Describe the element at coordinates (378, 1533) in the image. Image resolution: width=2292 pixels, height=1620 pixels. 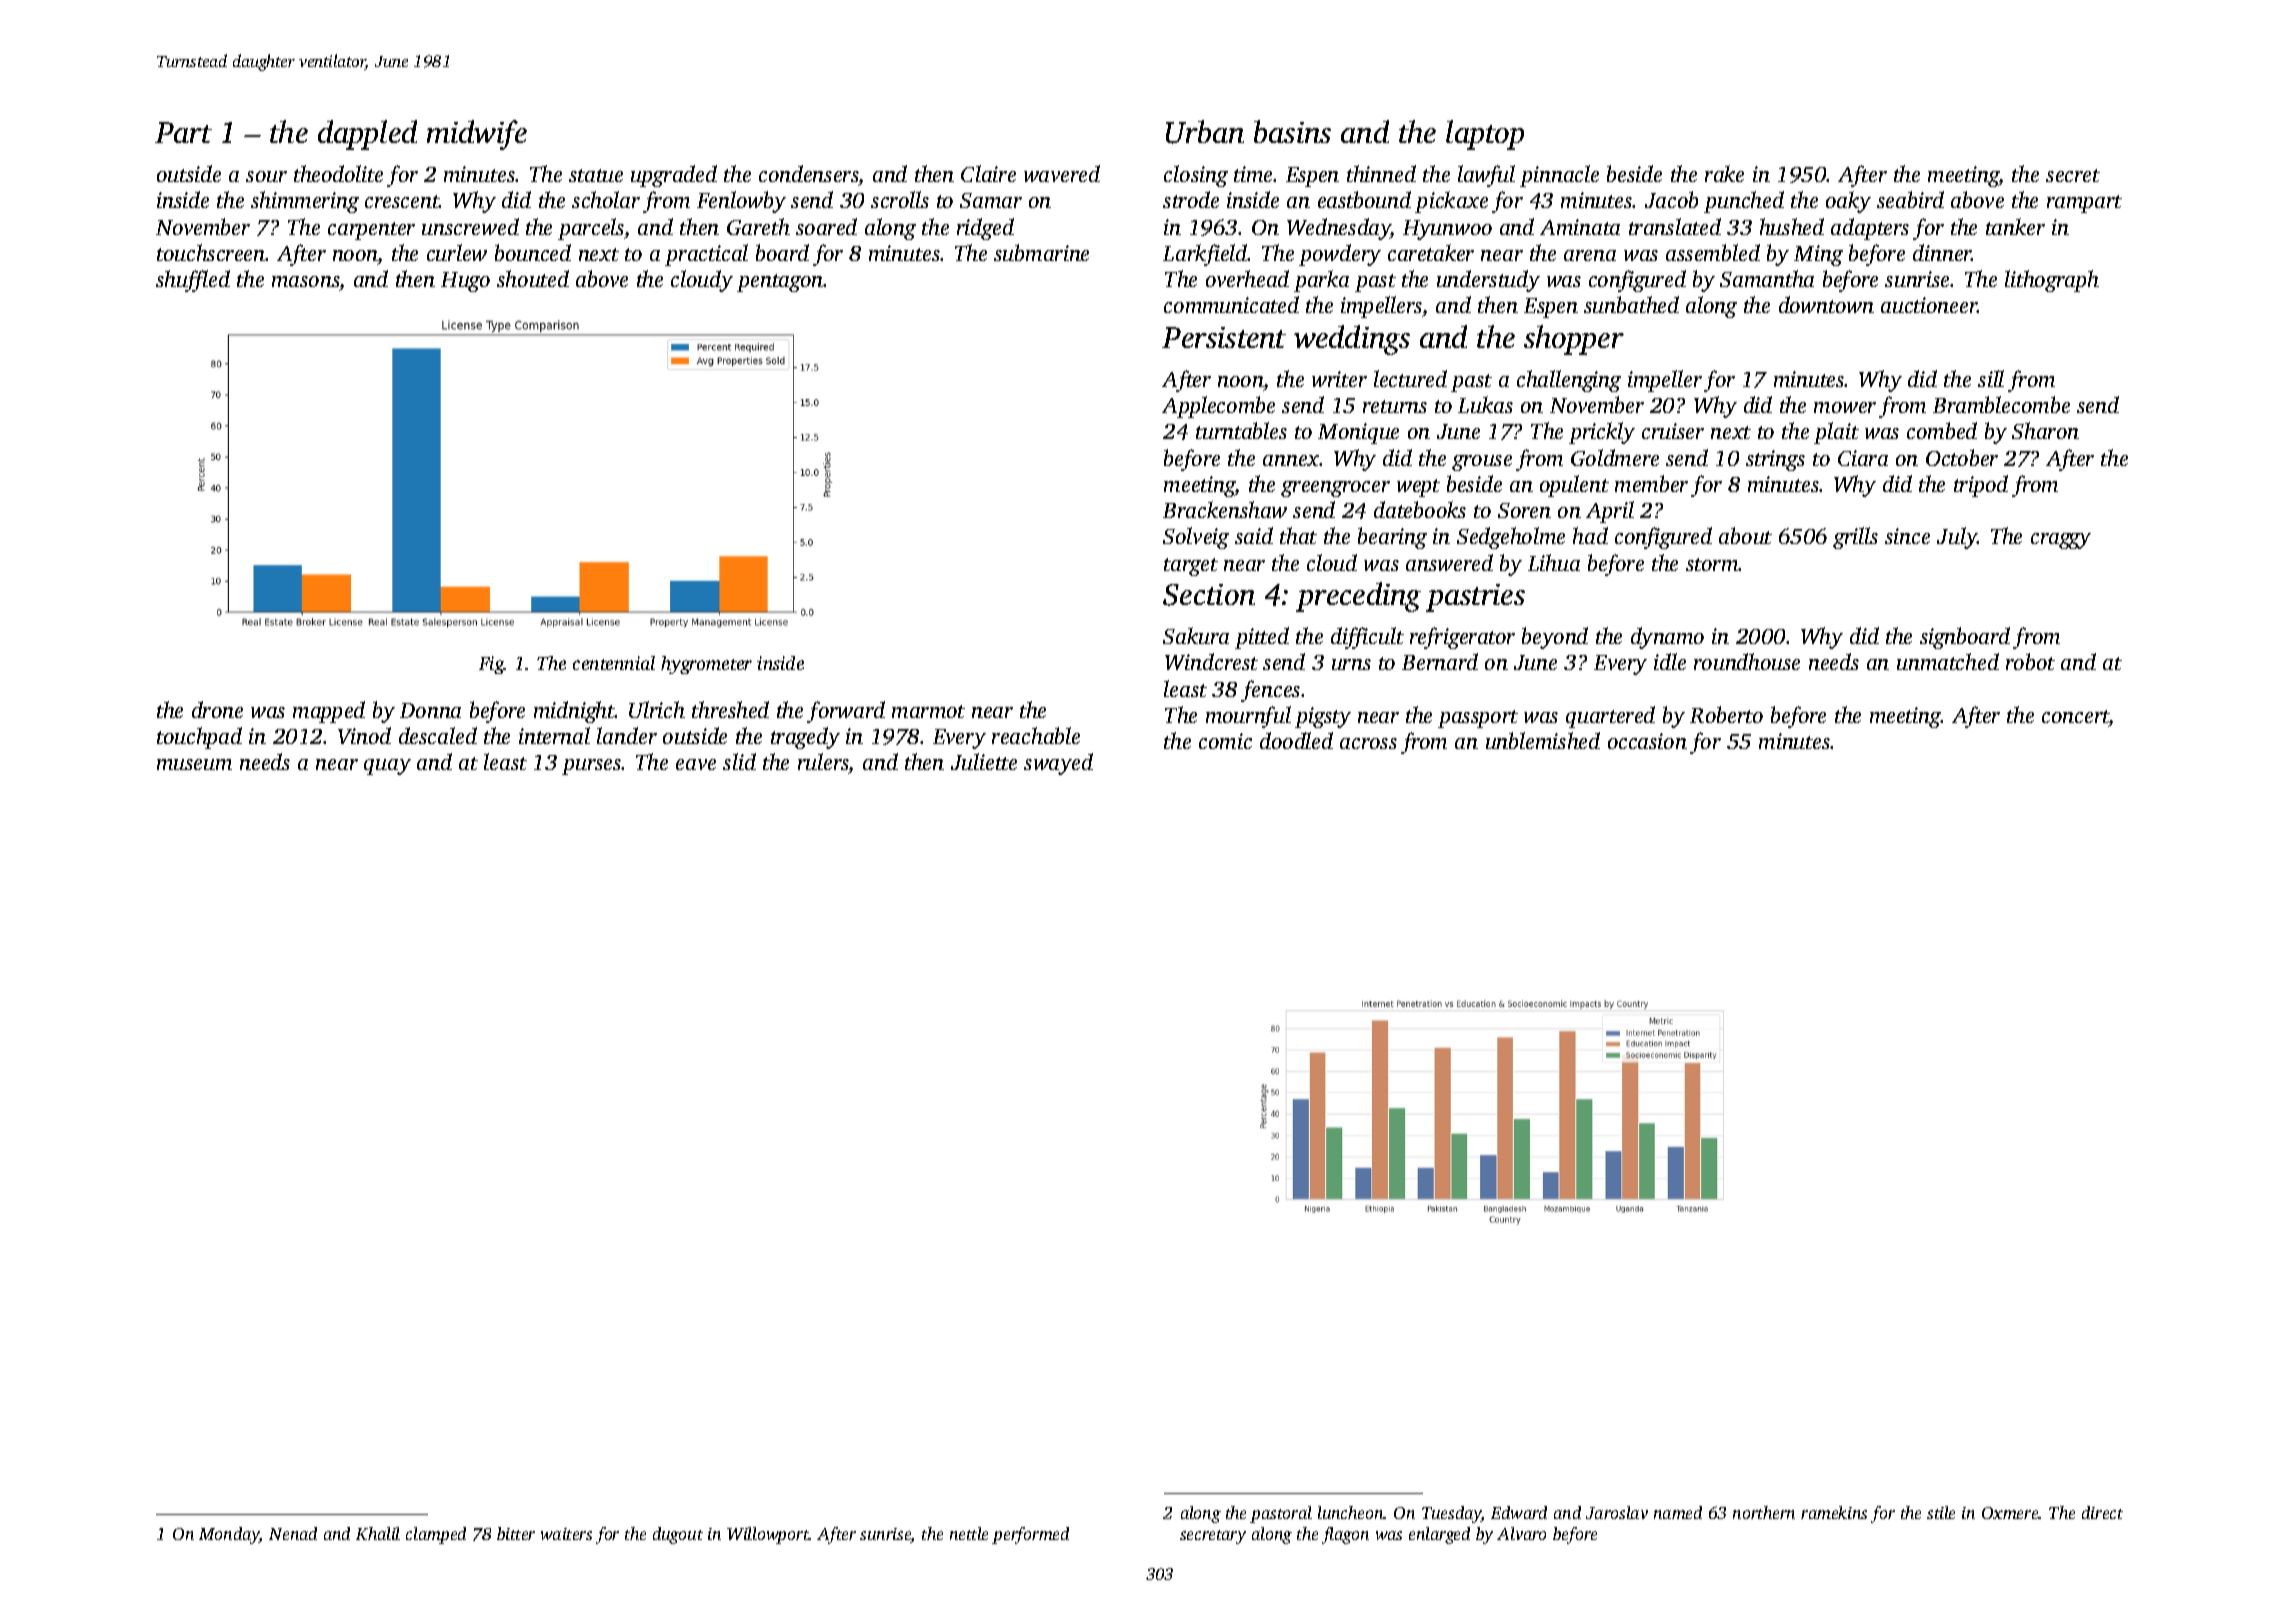
I see `Khalil` at that location.
